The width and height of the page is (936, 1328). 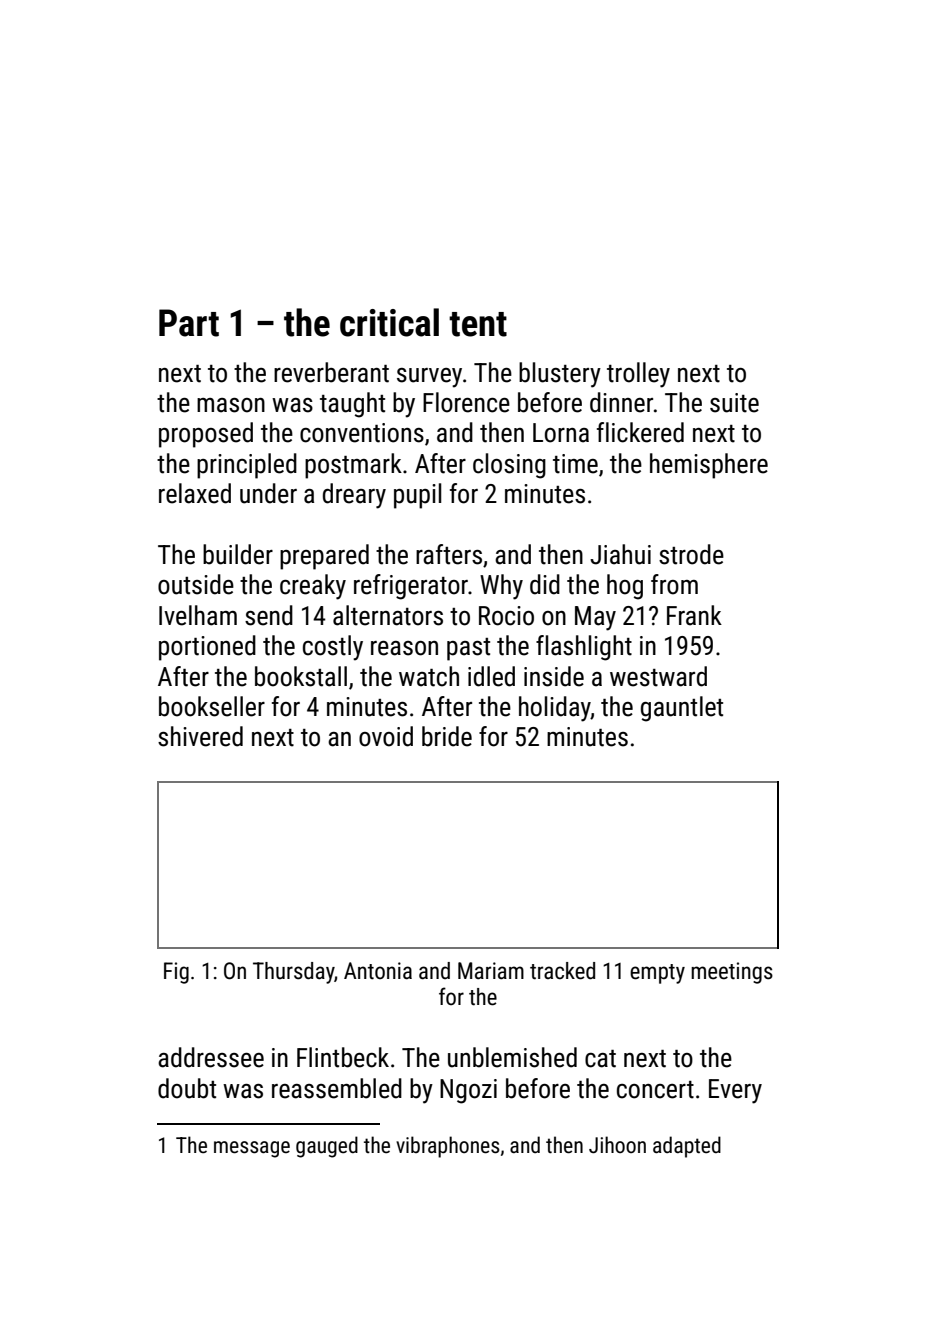 What do you see at coordinates (694, 615) in the page?
I see `Frank` at bounding box center [694, 615].
